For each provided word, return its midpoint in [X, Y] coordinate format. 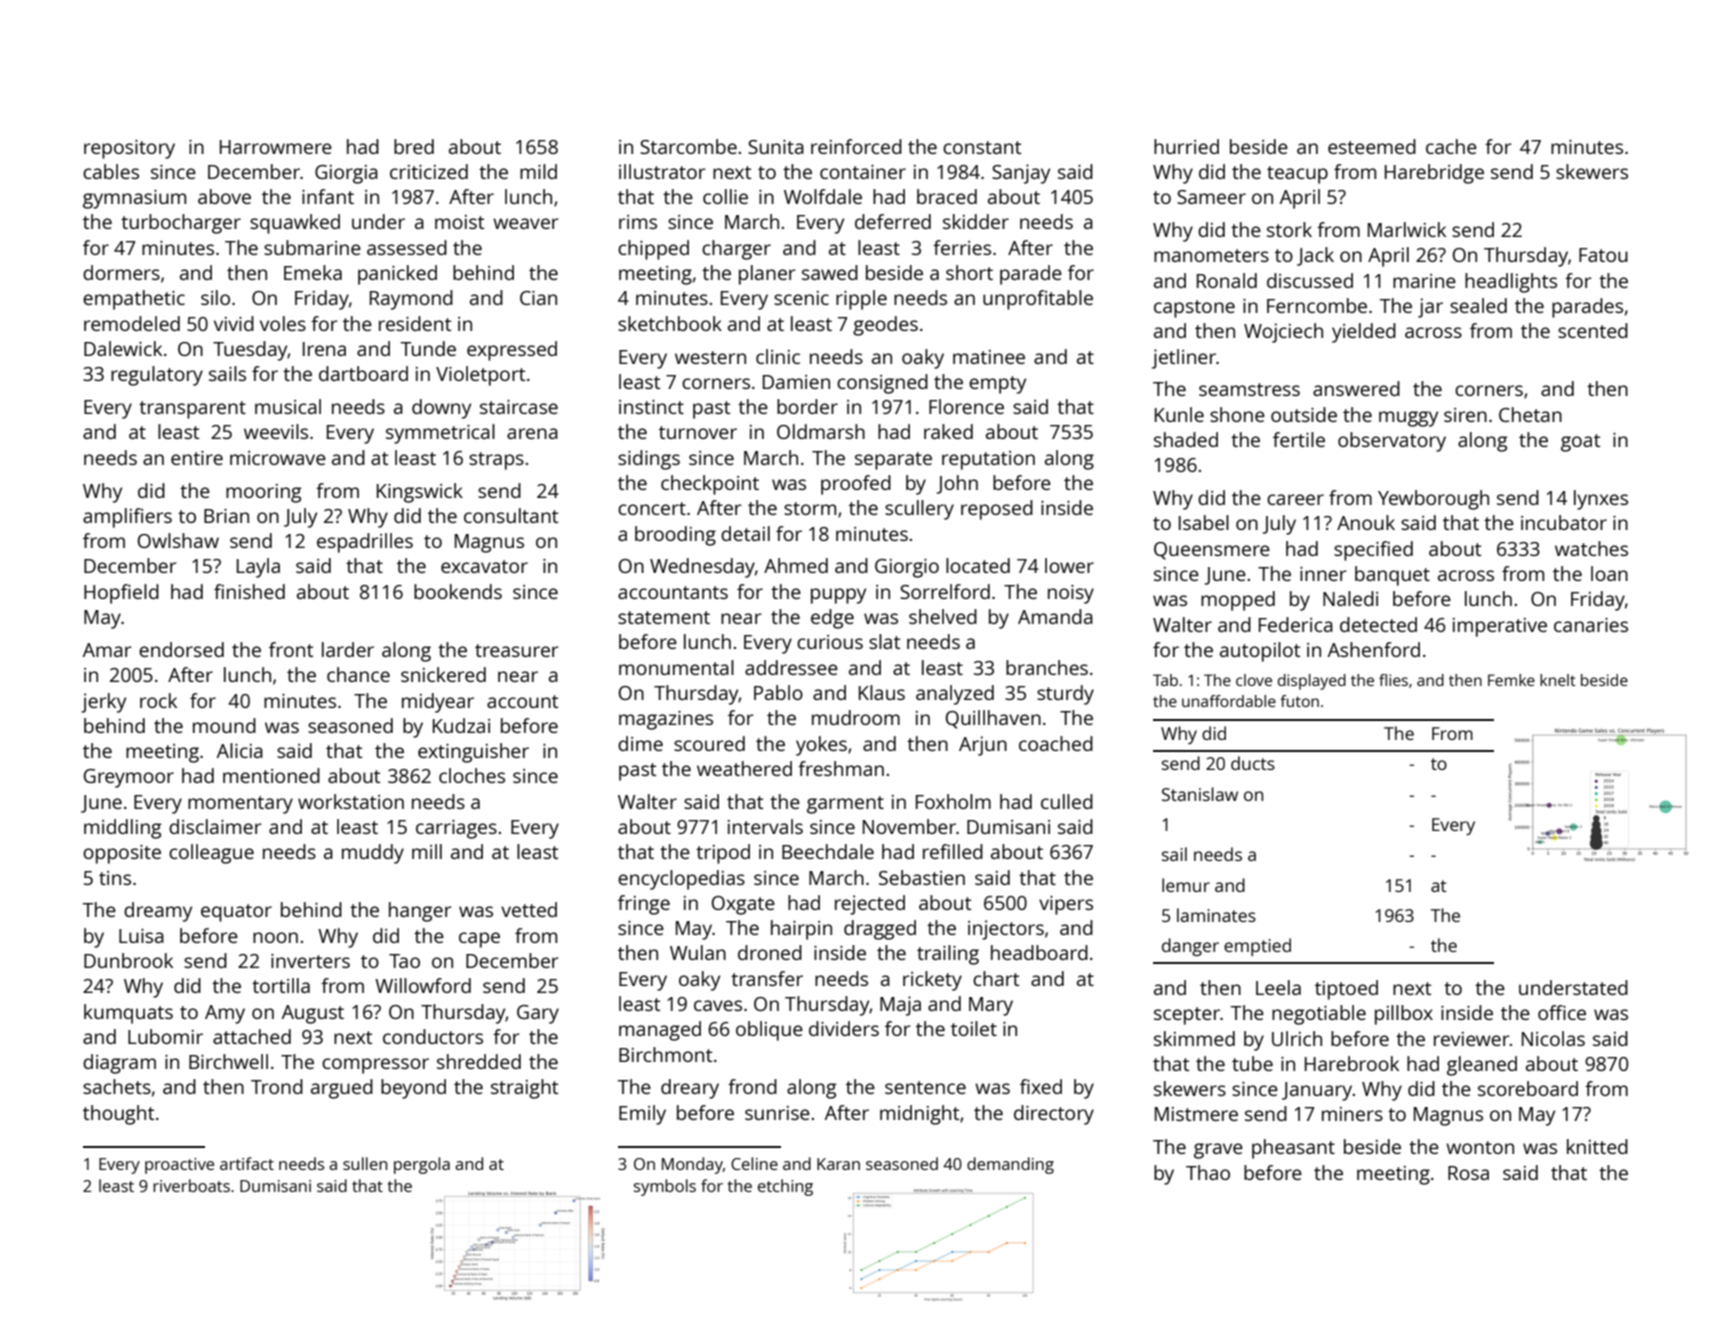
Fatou [1603, 255]
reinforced [856, 146]
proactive [179, 1166]
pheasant [1293, 1149]
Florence [966, 406]
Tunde [428, 348]
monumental [676, 667]
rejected [870, 905]
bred [414, 146]
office [1562, 1012]
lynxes [1601, 500]
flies [1393, 680]
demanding [1010, 1165]
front [291, 649]
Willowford [423, 985]
